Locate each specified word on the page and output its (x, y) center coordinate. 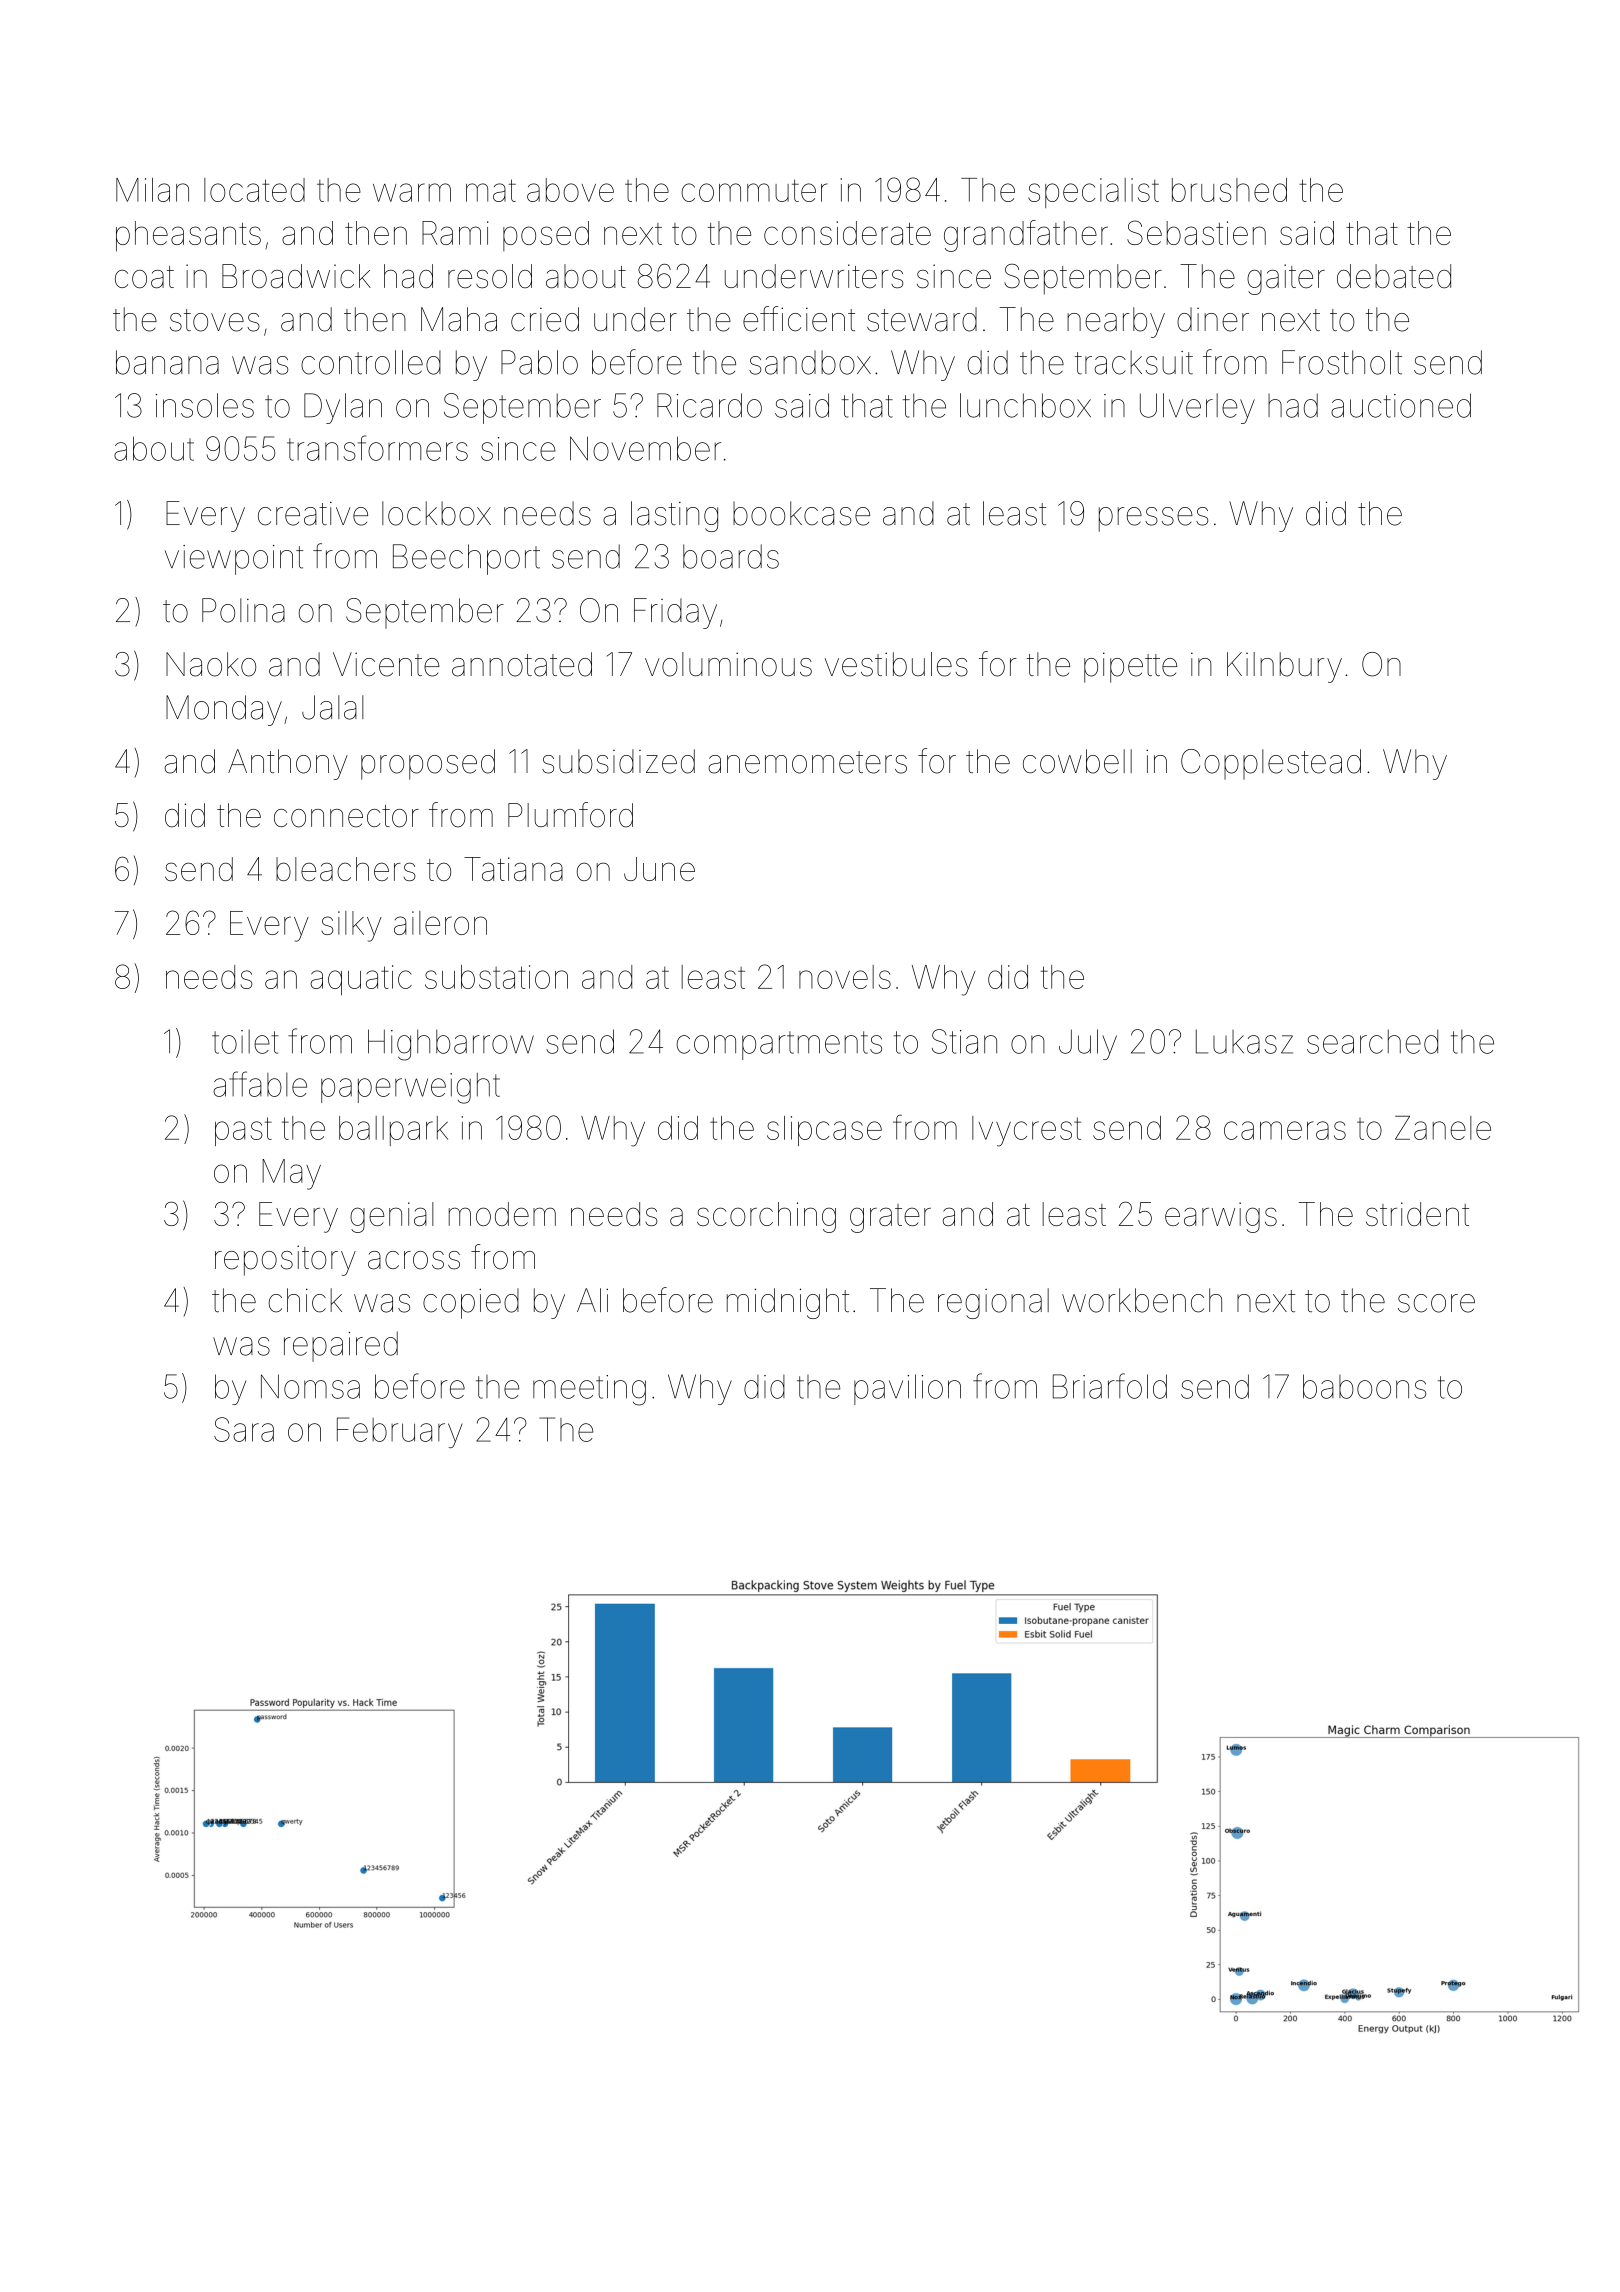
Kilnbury (1284, 667)
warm (412, 192)
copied (471, 1303)
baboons (1364, 1386)
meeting (589, 1390)
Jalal (333, 707)
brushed (1229, 190)
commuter (754, 190)
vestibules (896, 664)
